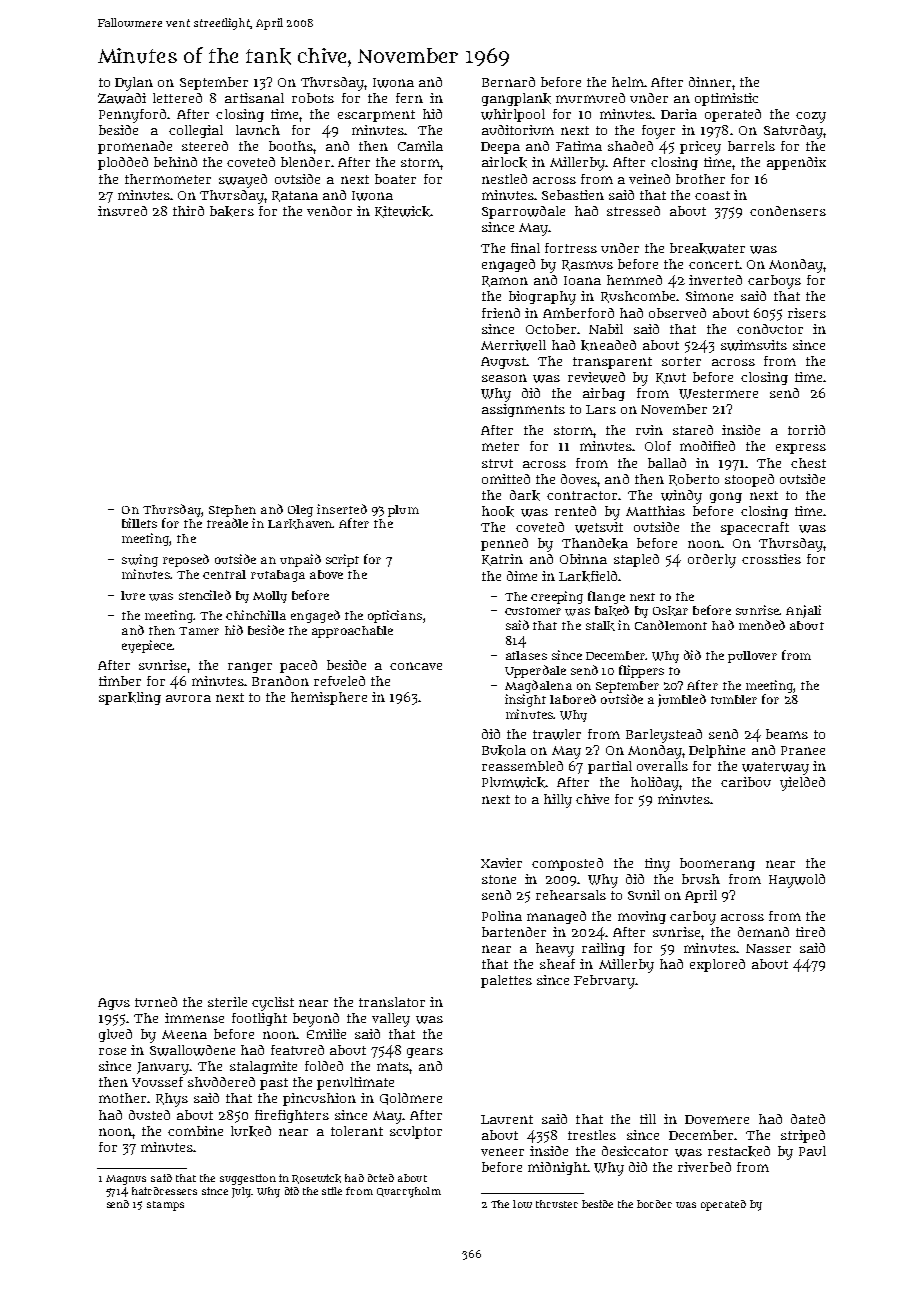 This screenshot has height=1308, width=924. Describe the element at coordinates (508, 82) in the screenshot. I see `Bernard` at that location.
